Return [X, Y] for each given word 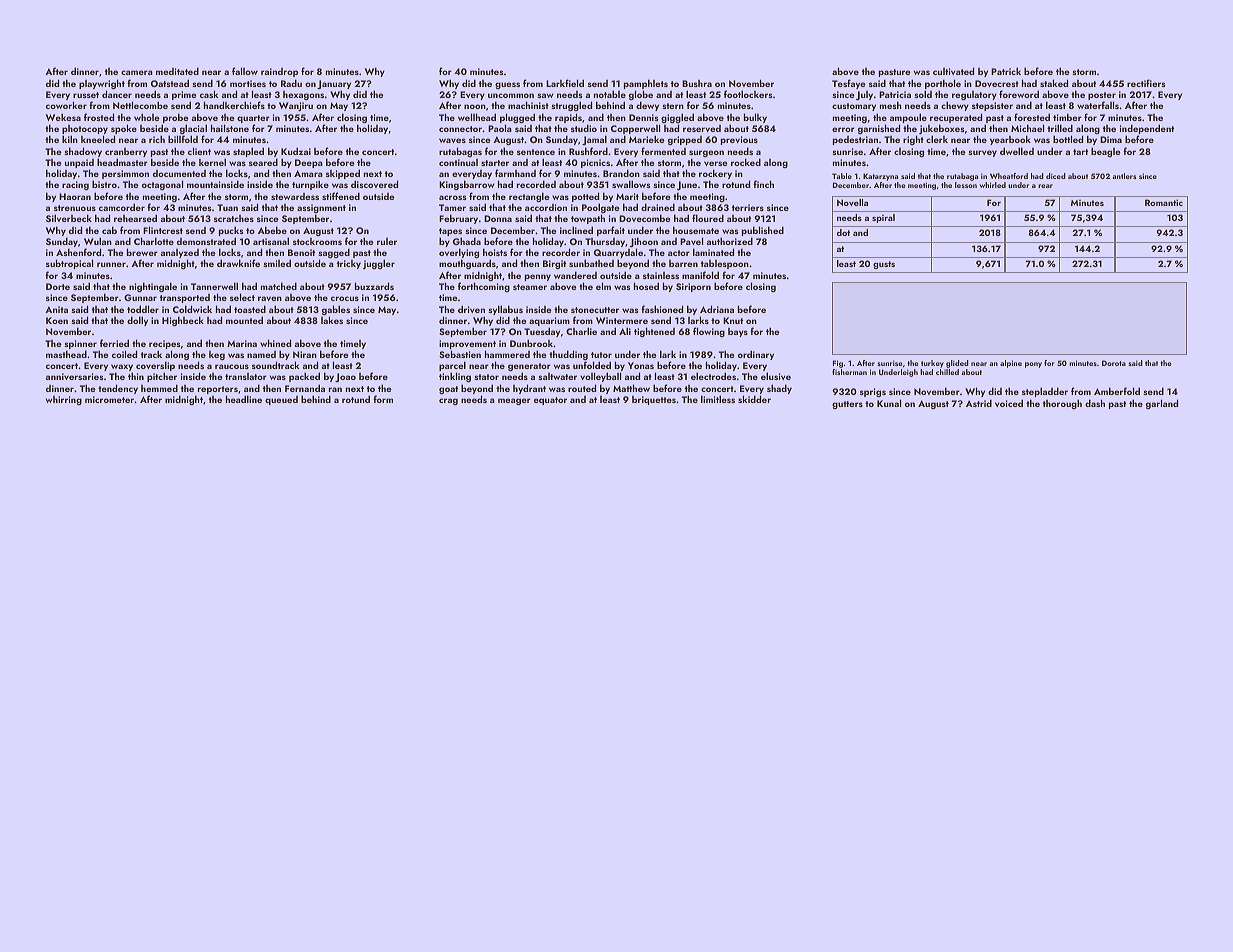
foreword [1019, 94]
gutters [847, 405]
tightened [654, 332]
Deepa [309, 163]
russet [86, 95]
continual [458, 162]
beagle [1106, 152]
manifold [700, 275]
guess [507, 85]
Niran [305, 354]
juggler [379, 264]
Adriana [717, 309]
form [383, 399]
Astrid [979, 403]
